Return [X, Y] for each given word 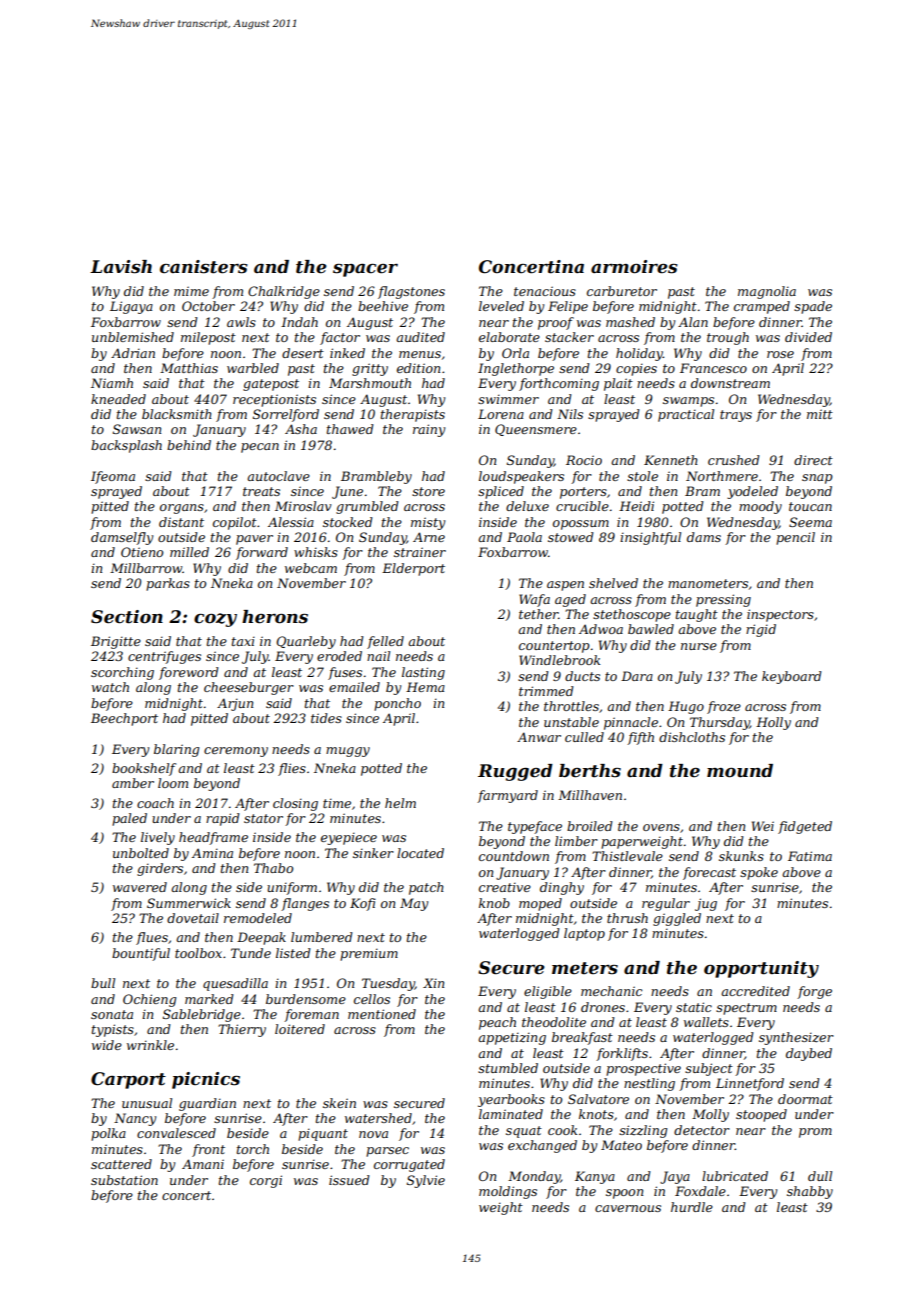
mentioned [382, 1014]
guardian [207, 1104]
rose [780, 354]
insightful [650, 538]
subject [709, 1069]
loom [173, 783]
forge [814, 992]
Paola [524, 537]
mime [191, 291]
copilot [235, 523]
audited [420, 337]
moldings [508, 1192]
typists [113, 1030]
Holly [773, 723]
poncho [397, 704]
